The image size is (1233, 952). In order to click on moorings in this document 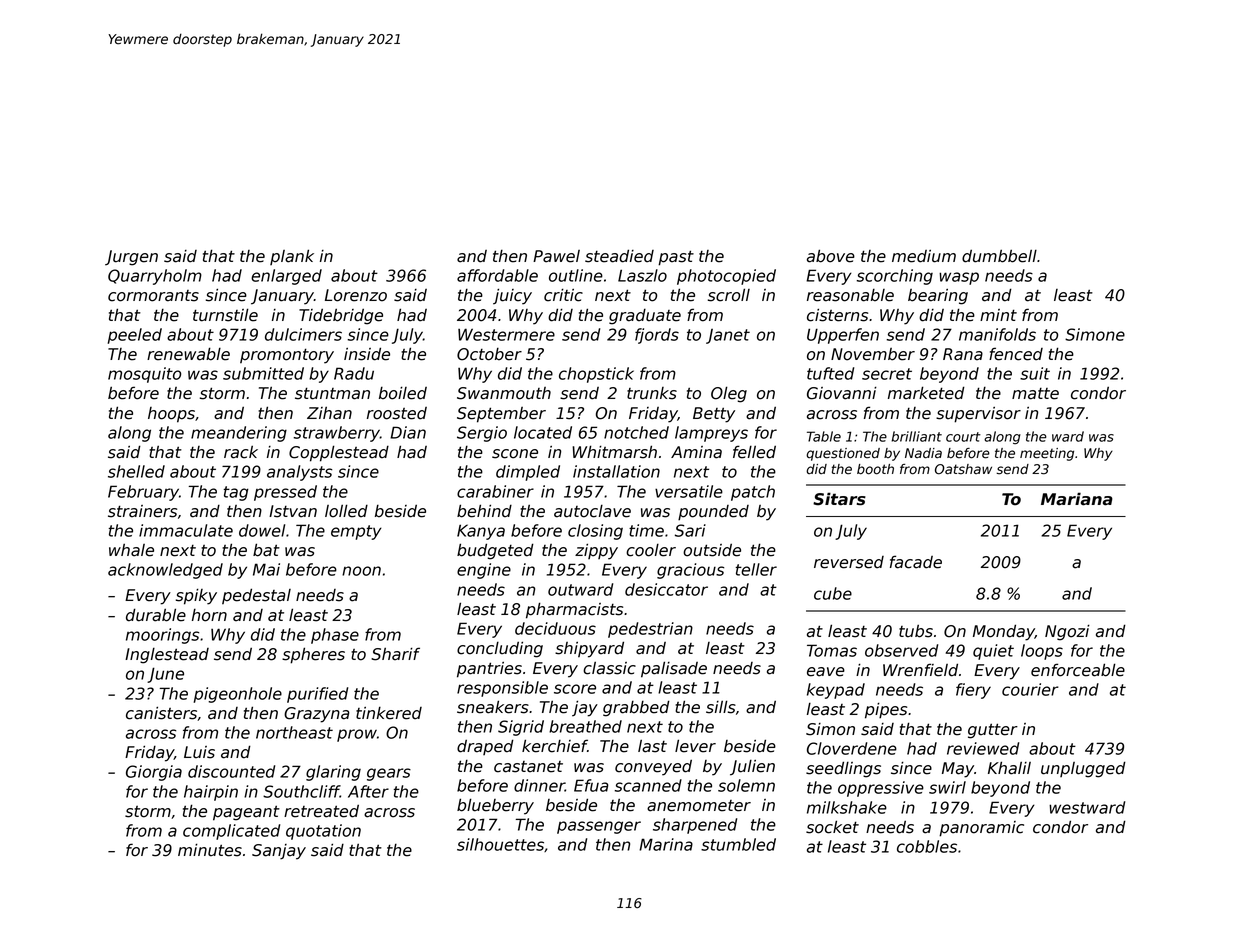, I will do `click(162, 636)`.
